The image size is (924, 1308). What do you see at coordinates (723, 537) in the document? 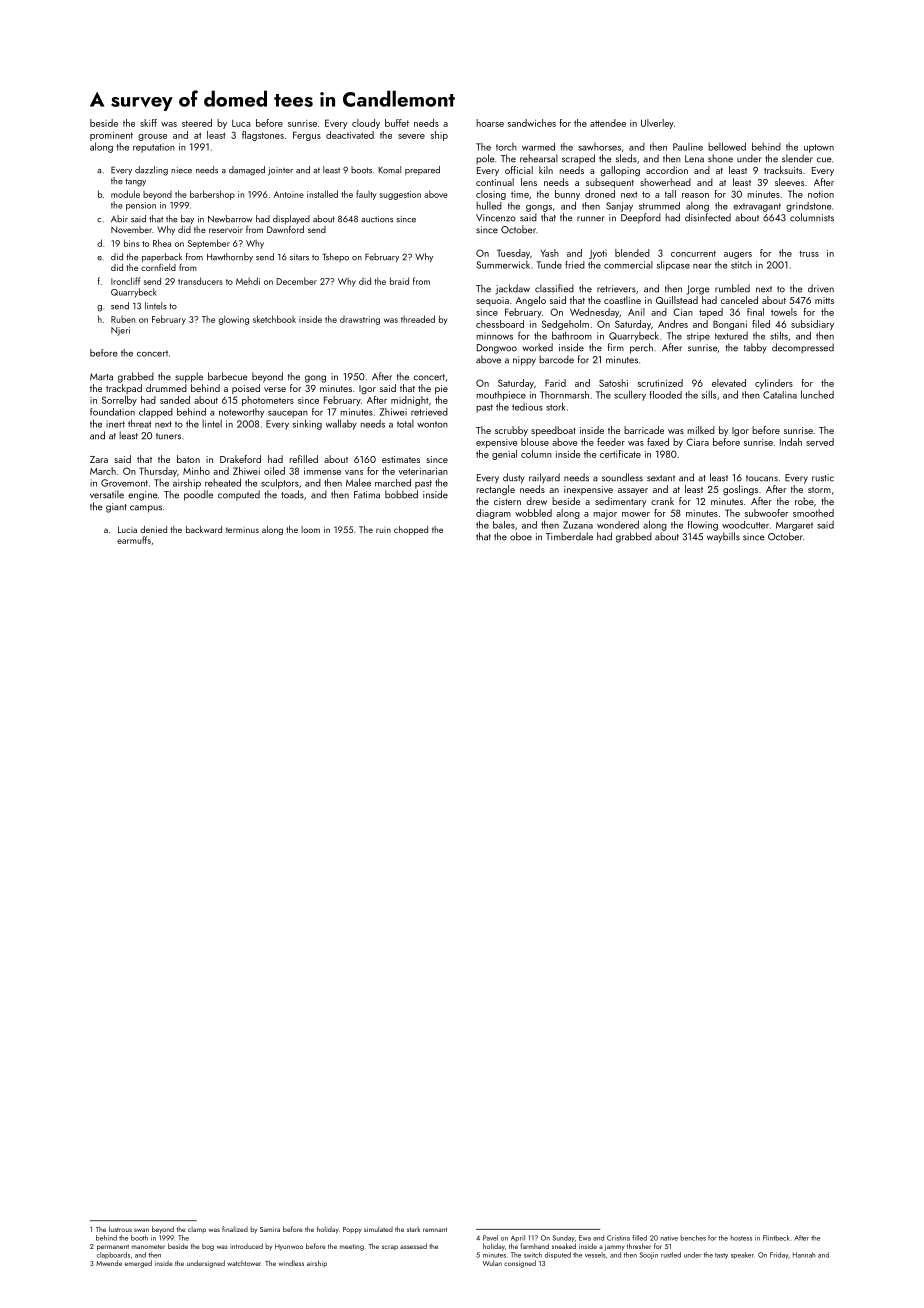
I see `waybills` at bounding box center [723, 537].
